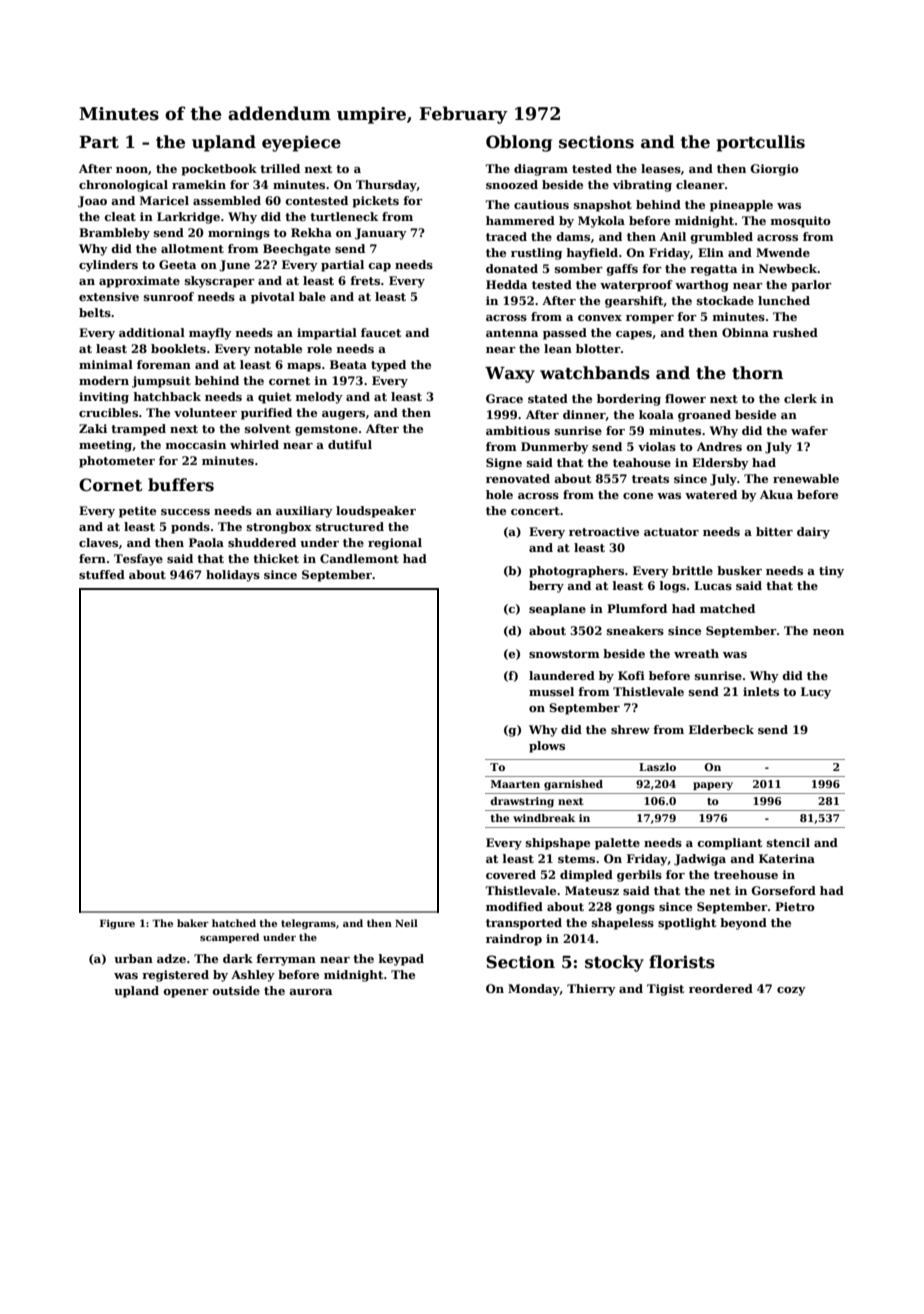 The image size is (924, 1314). Describe the element at coordinates (788, 268) in the screenshot. I see `Newbeck` at that location.
